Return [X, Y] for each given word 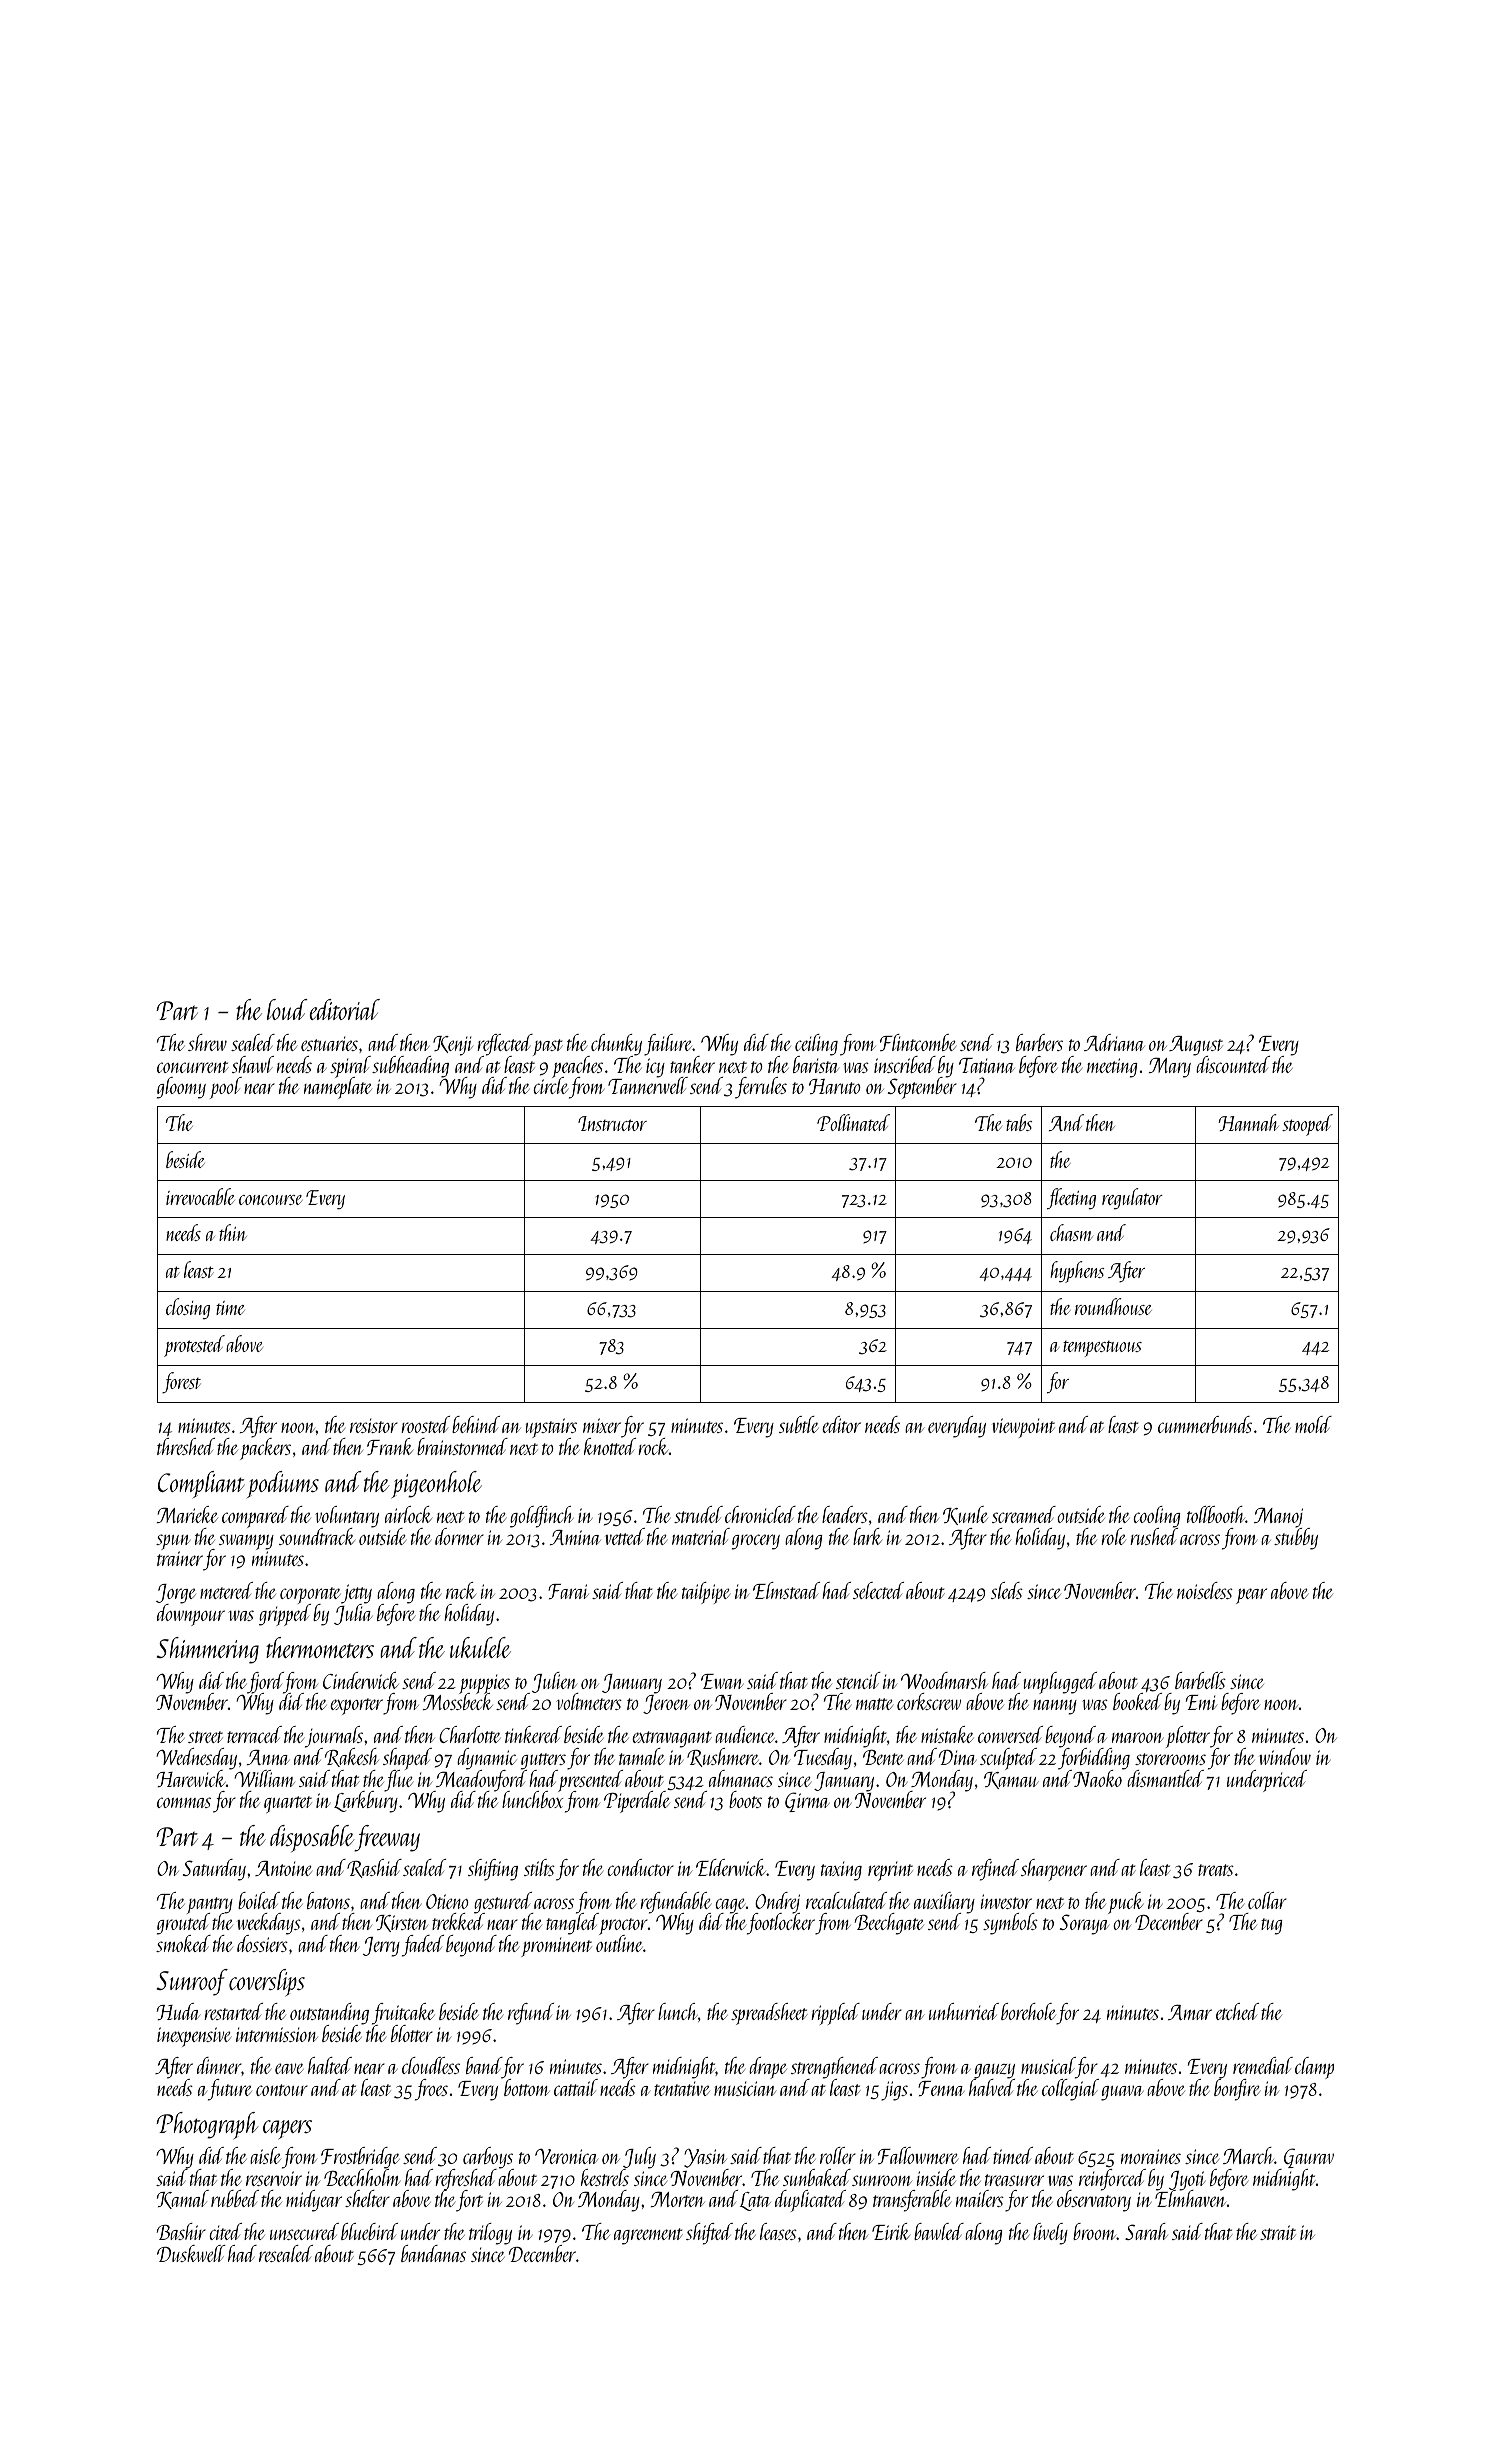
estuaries [329, 1044]
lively [1050, 2234]
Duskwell [191, 2253]
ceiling [816, 1044]
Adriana [1114, 1042]
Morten [678, 2199]
